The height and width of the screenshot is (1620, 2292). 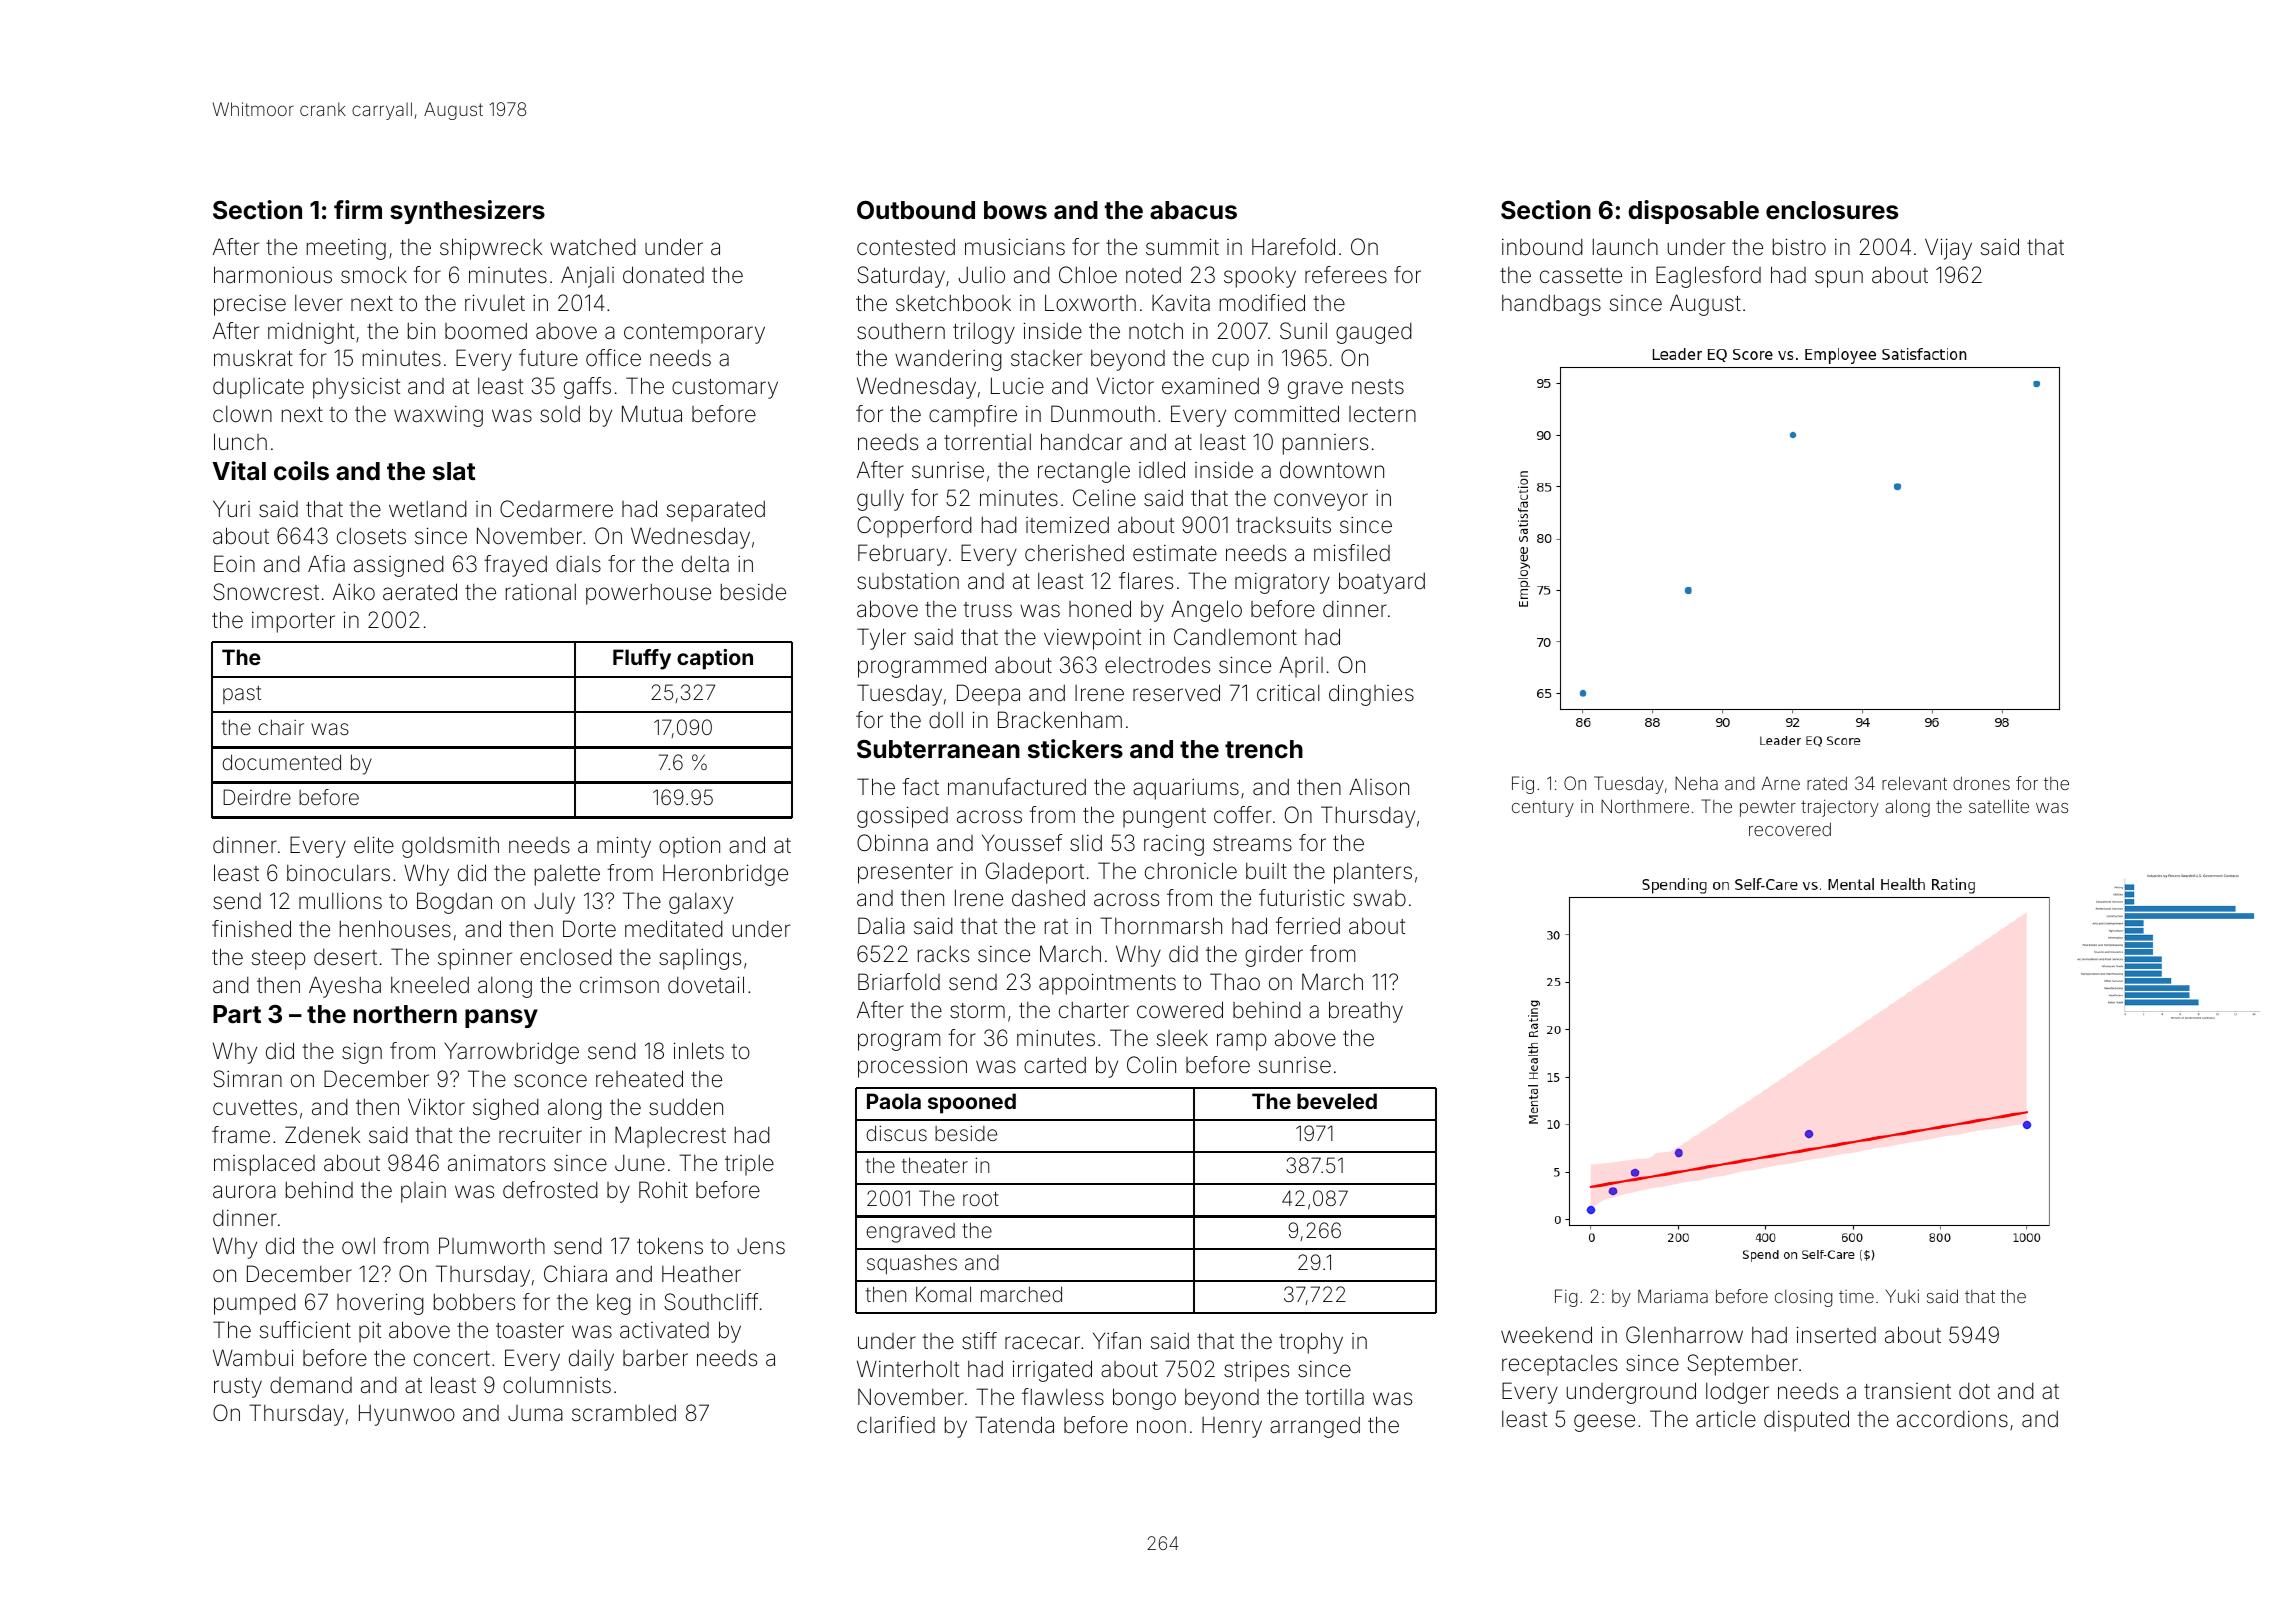 I want to click on Tyler, so click(x=881, y=639).
